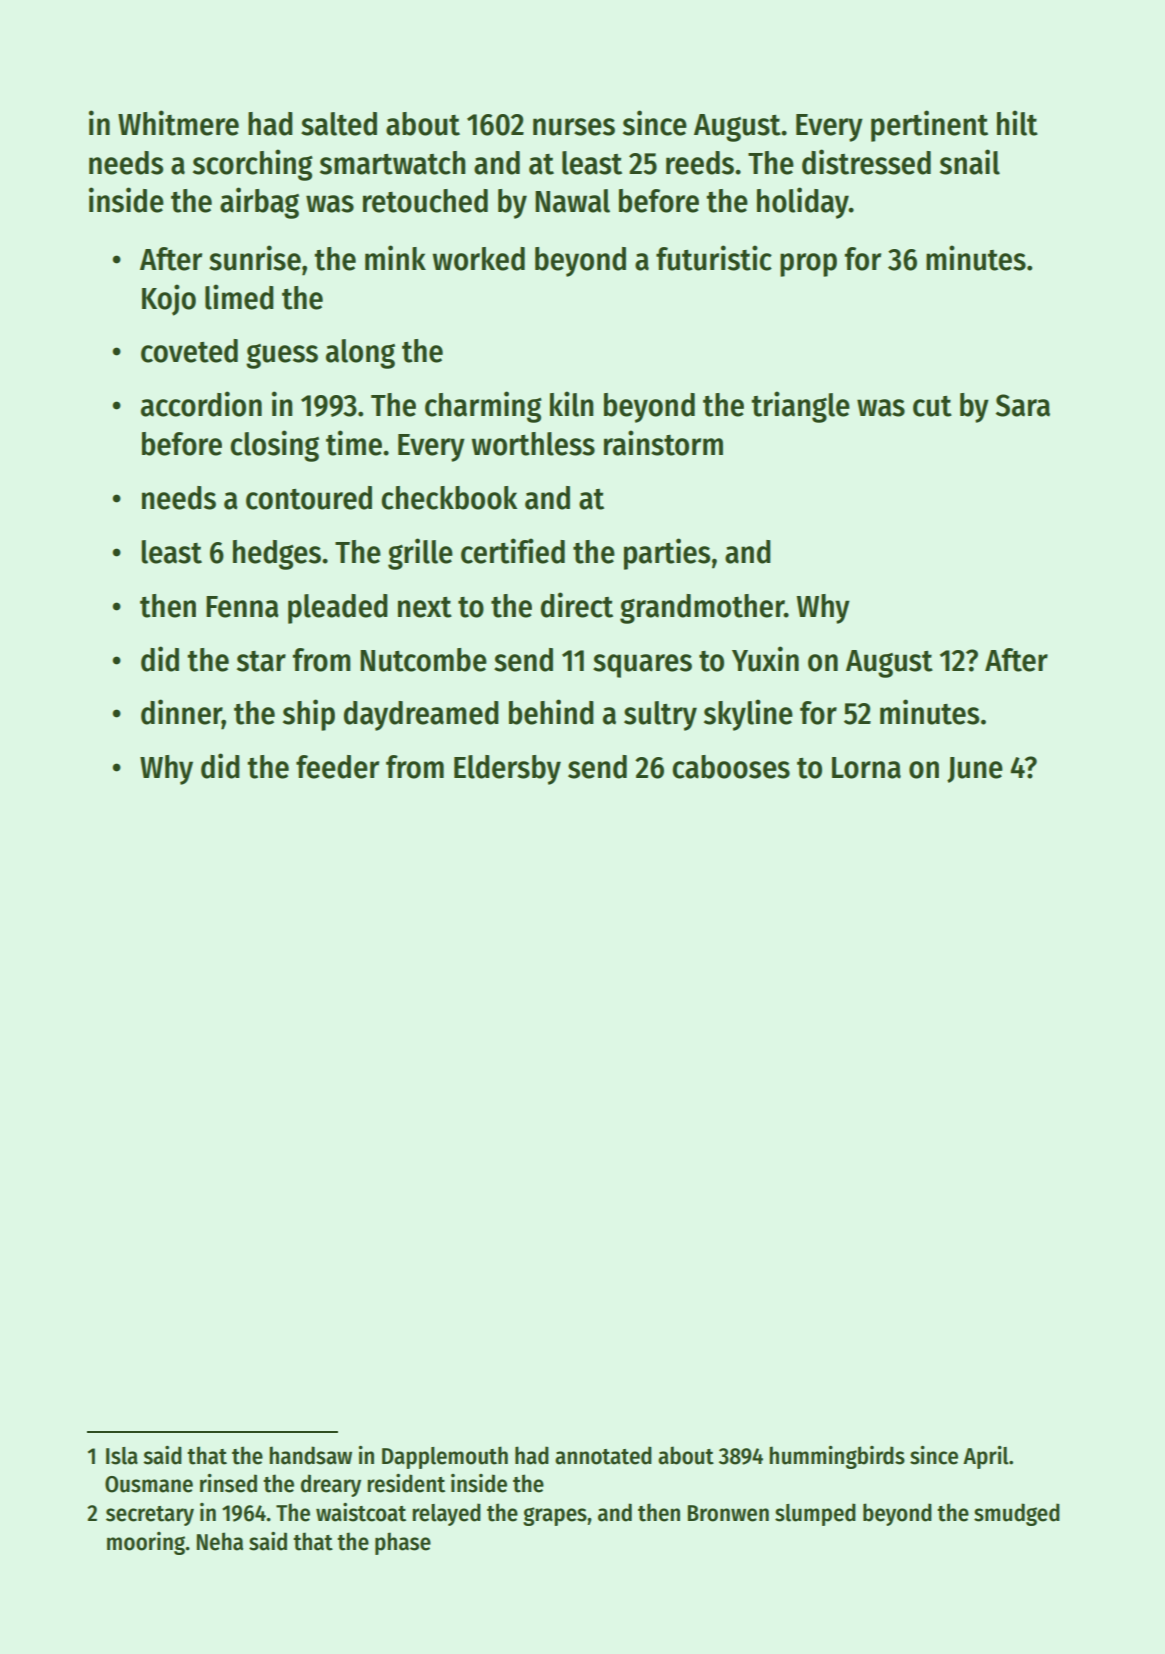  What do you see at coordinates (309, 498) in the document?
I see `contoured` at bounding box center [309, 498].
